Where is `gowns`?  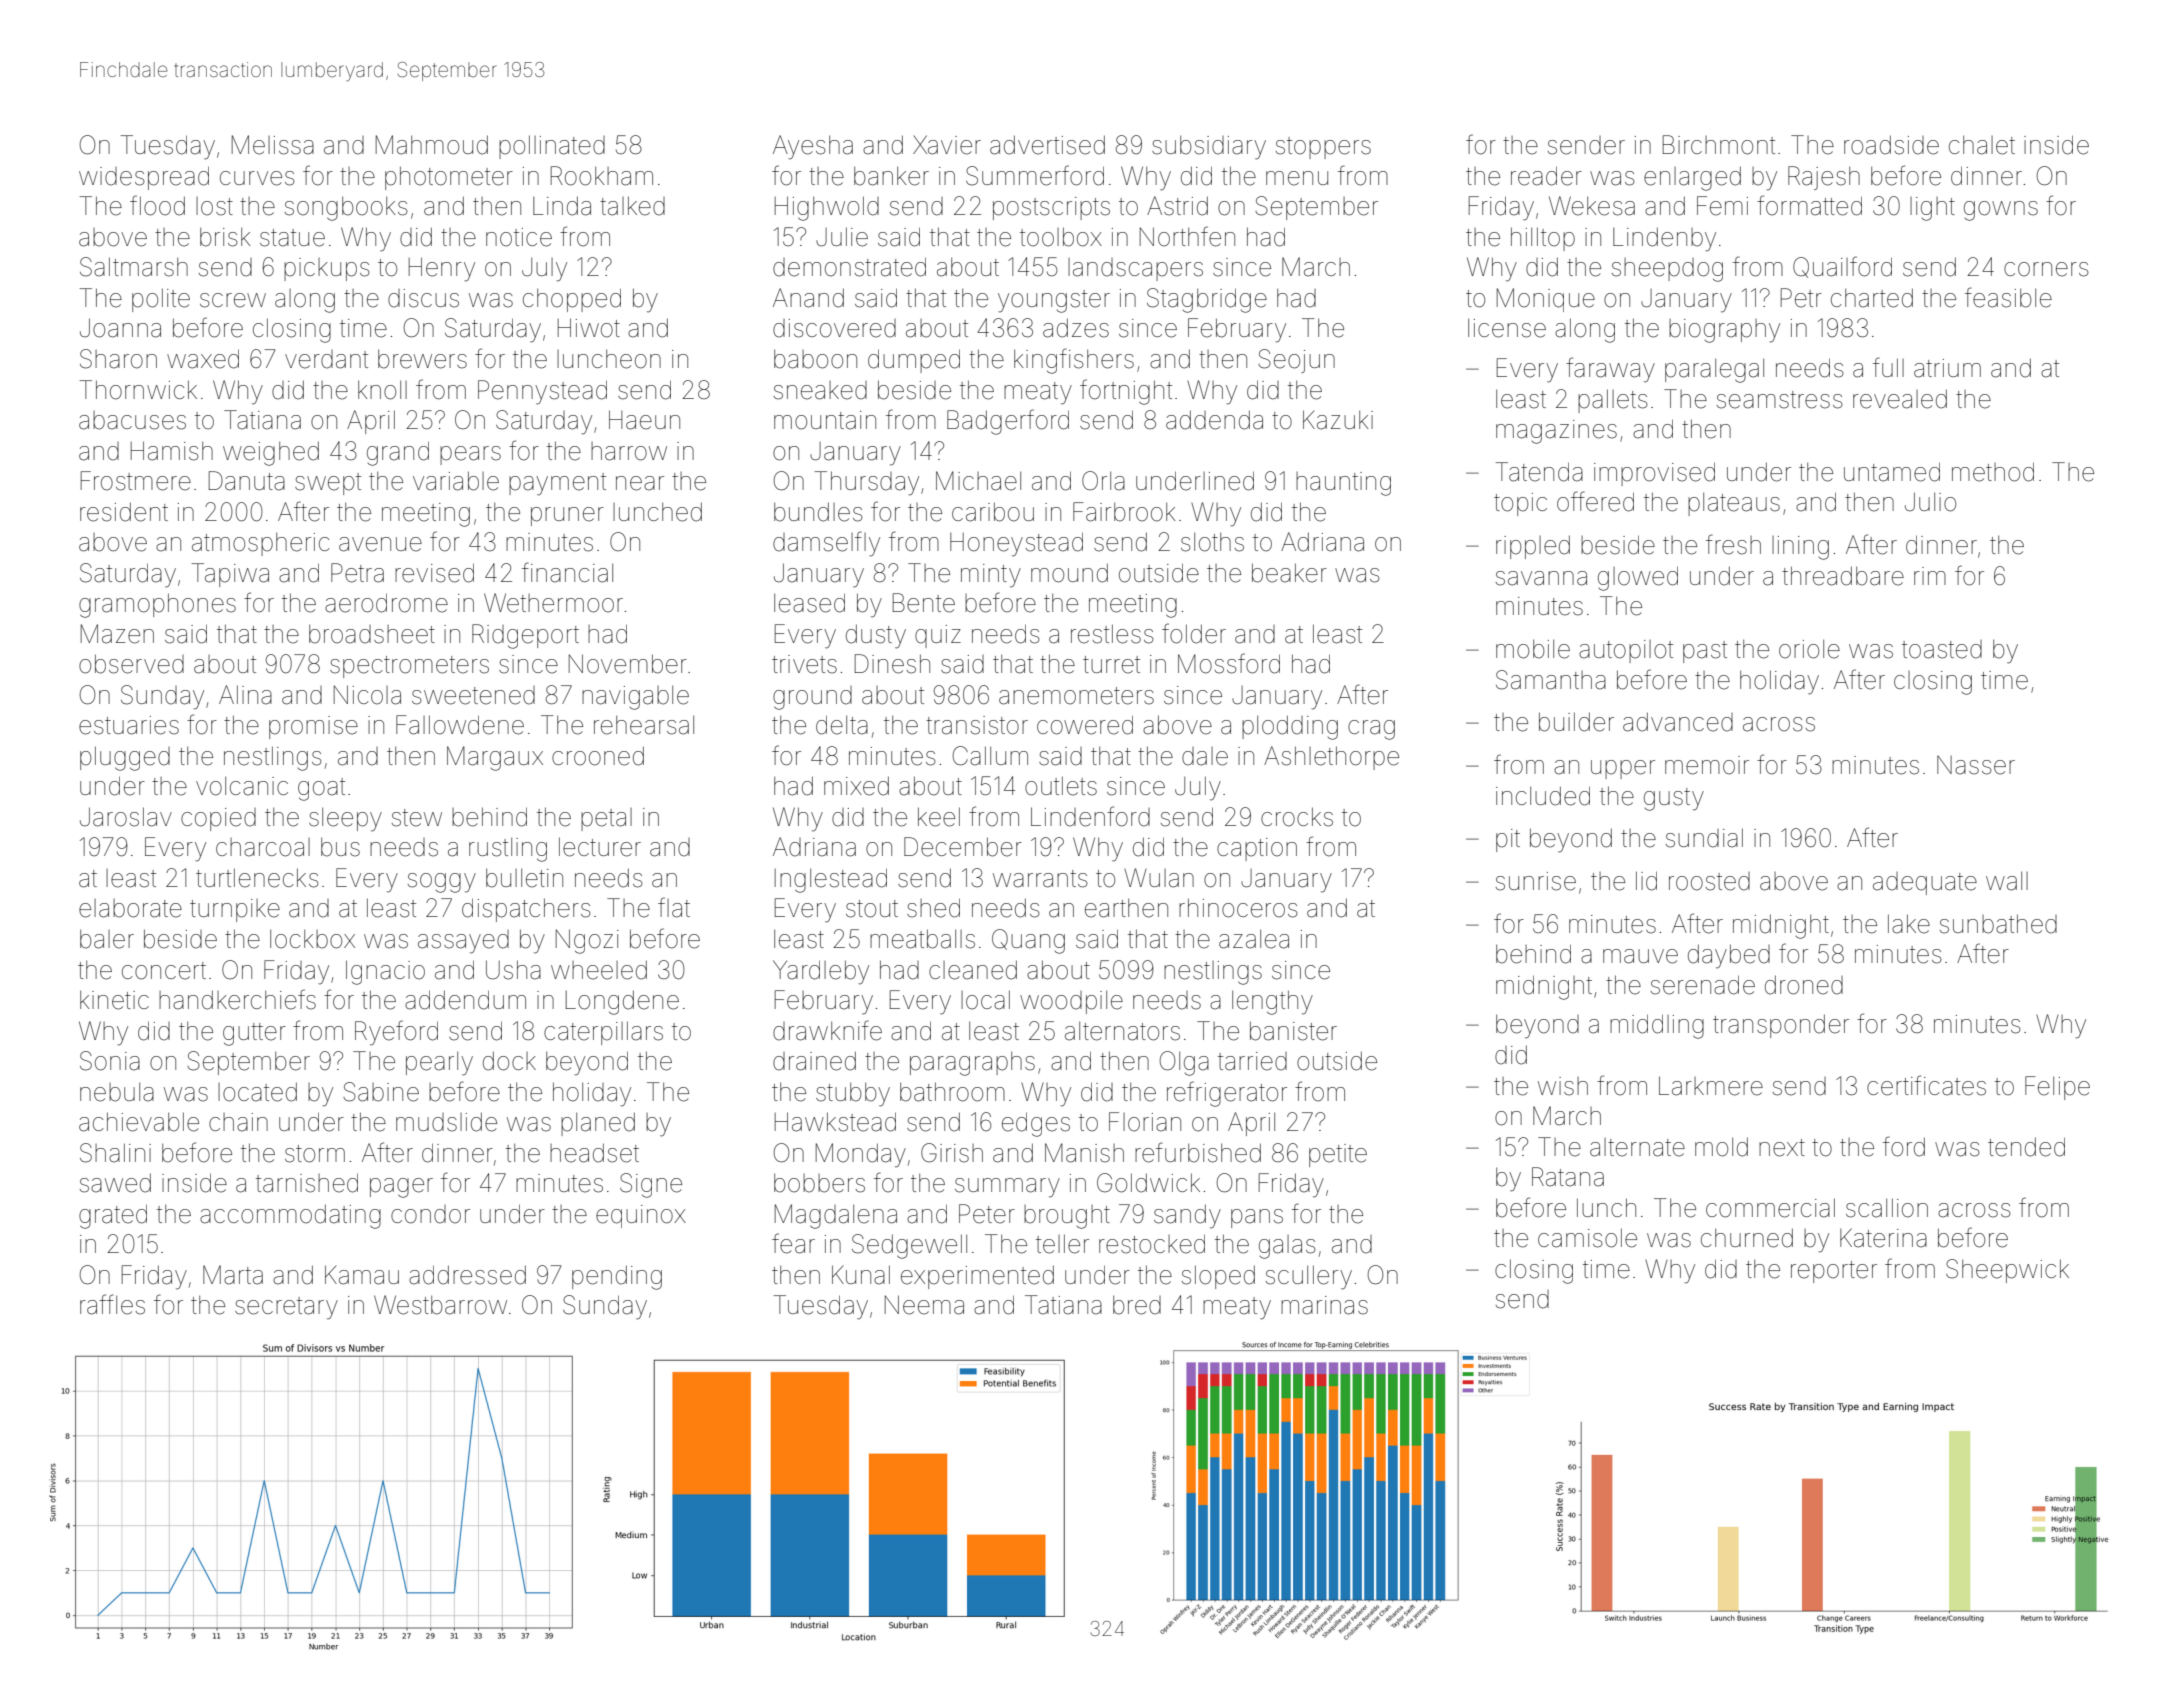 gowns is located at coordinates (2001, 211).
